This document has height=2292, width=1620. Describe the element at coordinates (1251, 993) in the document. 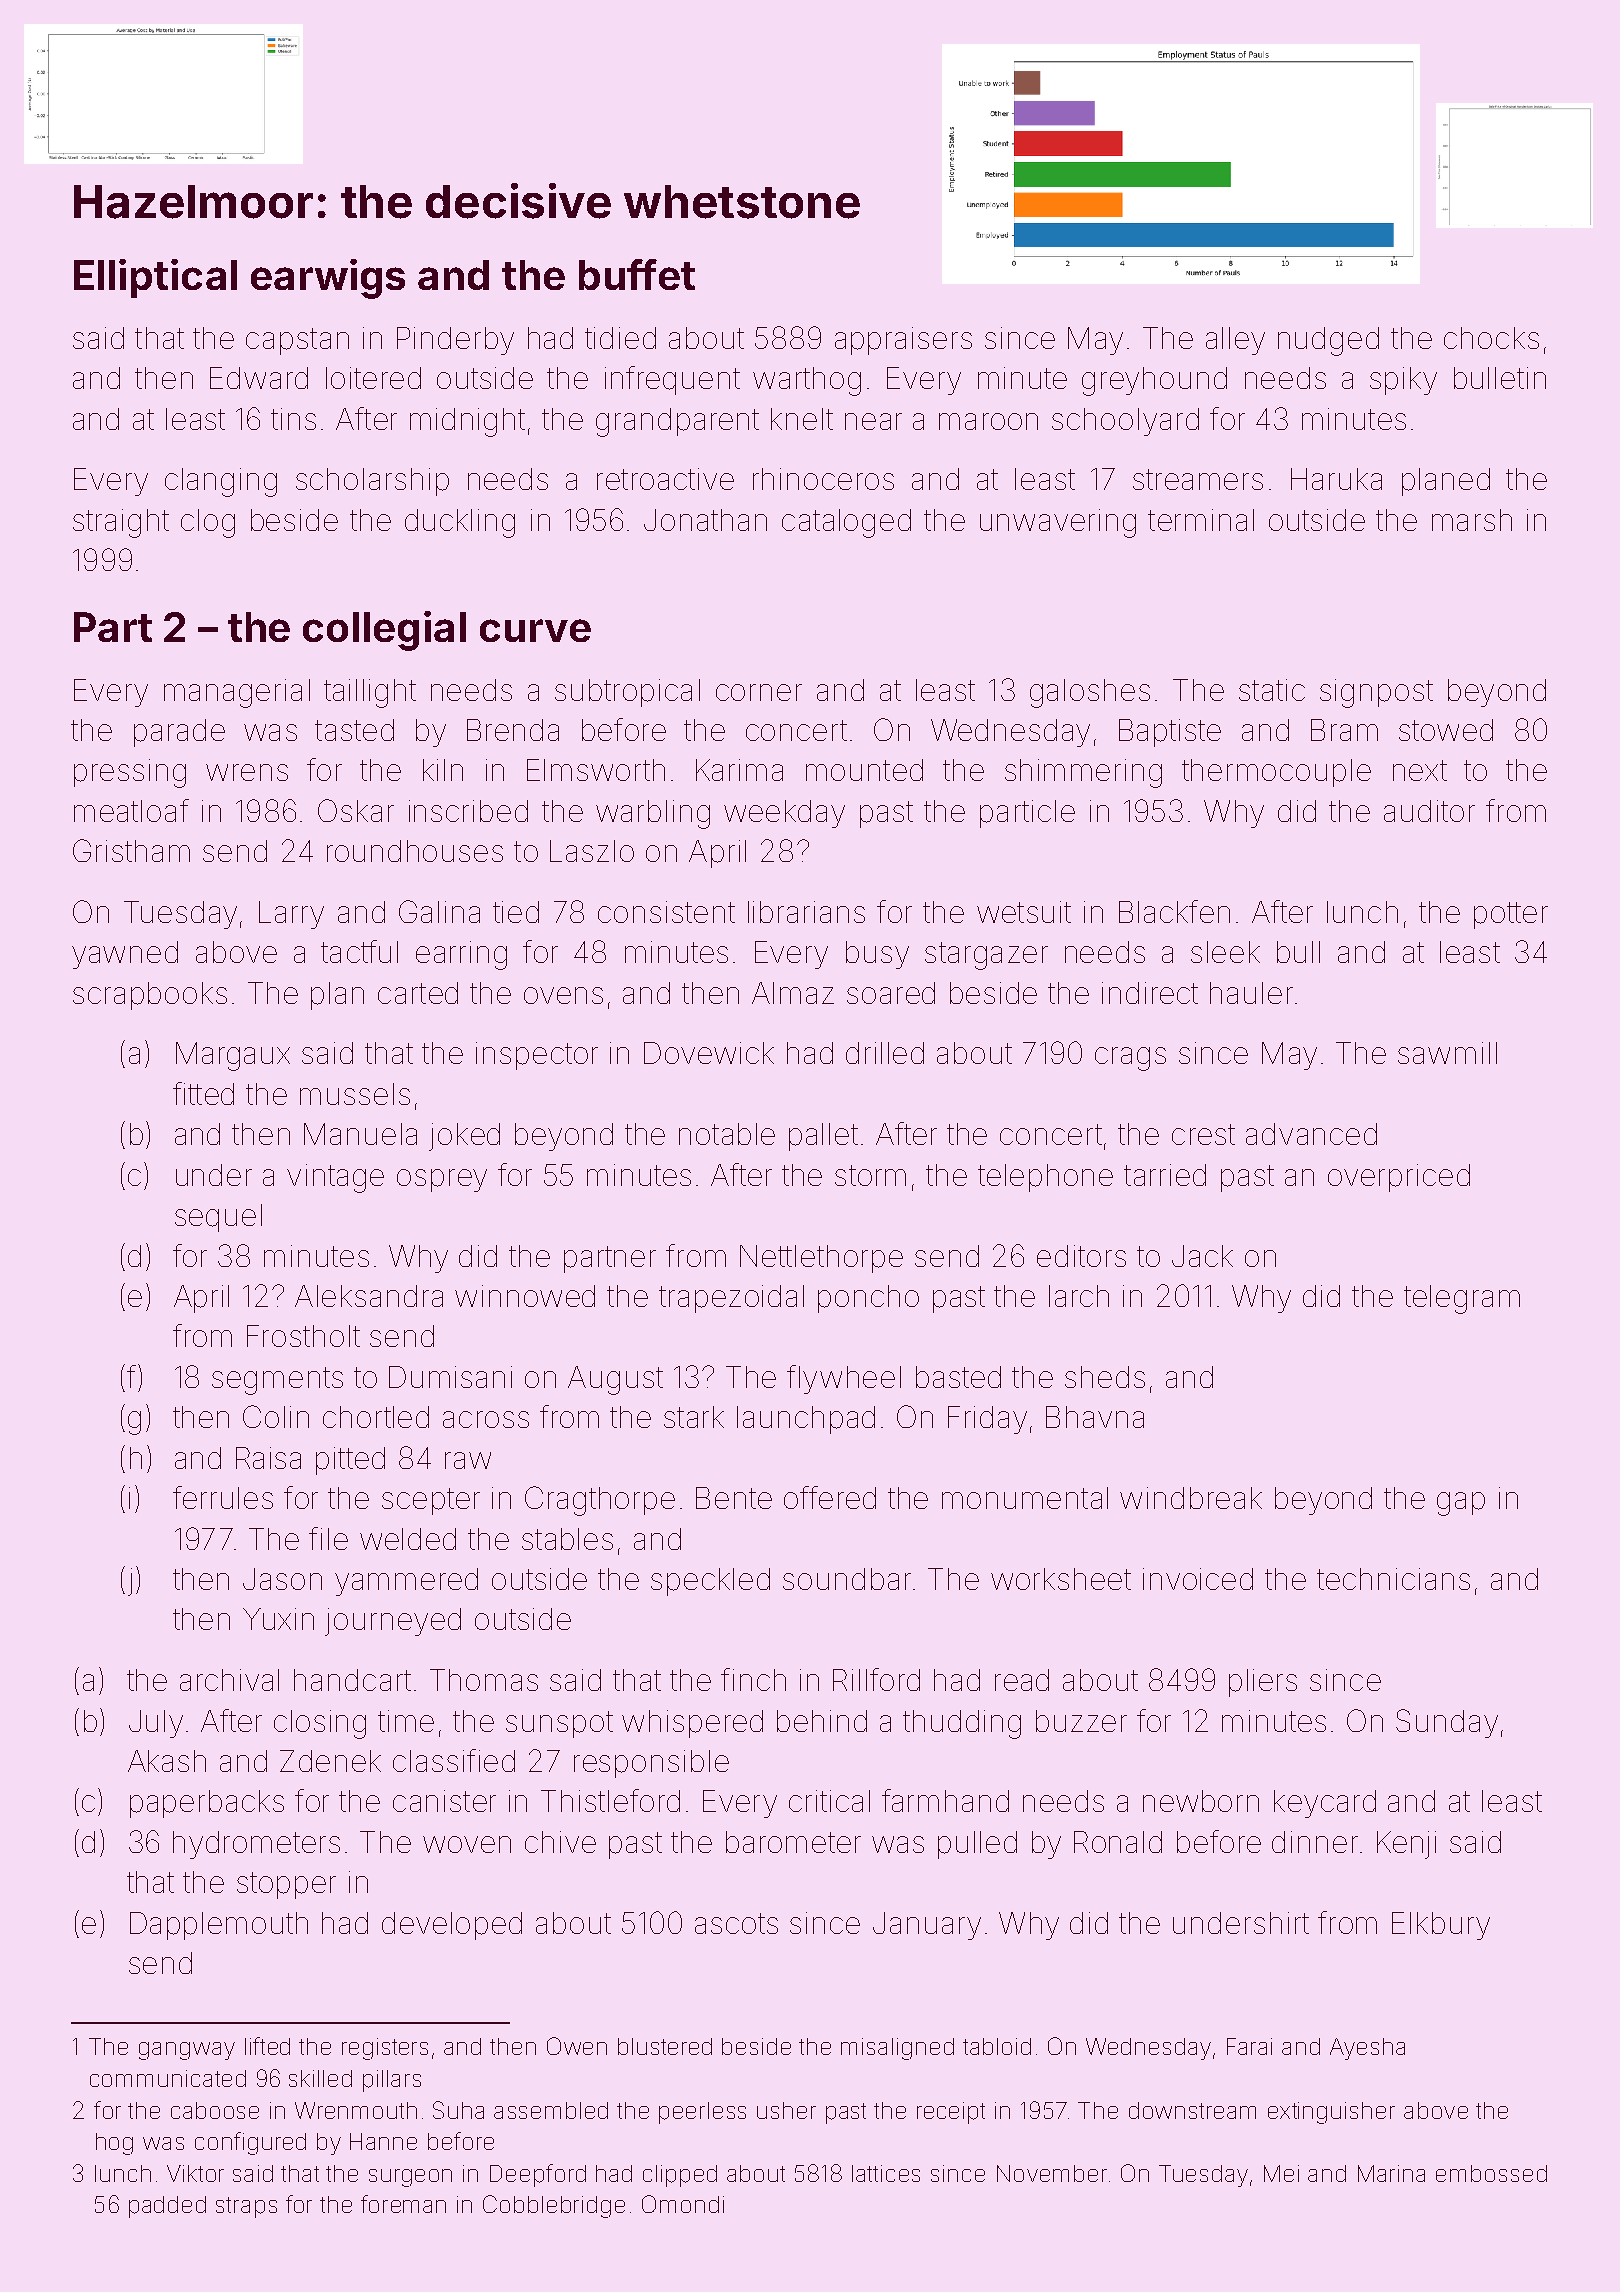

I see `hauler` at that location.
